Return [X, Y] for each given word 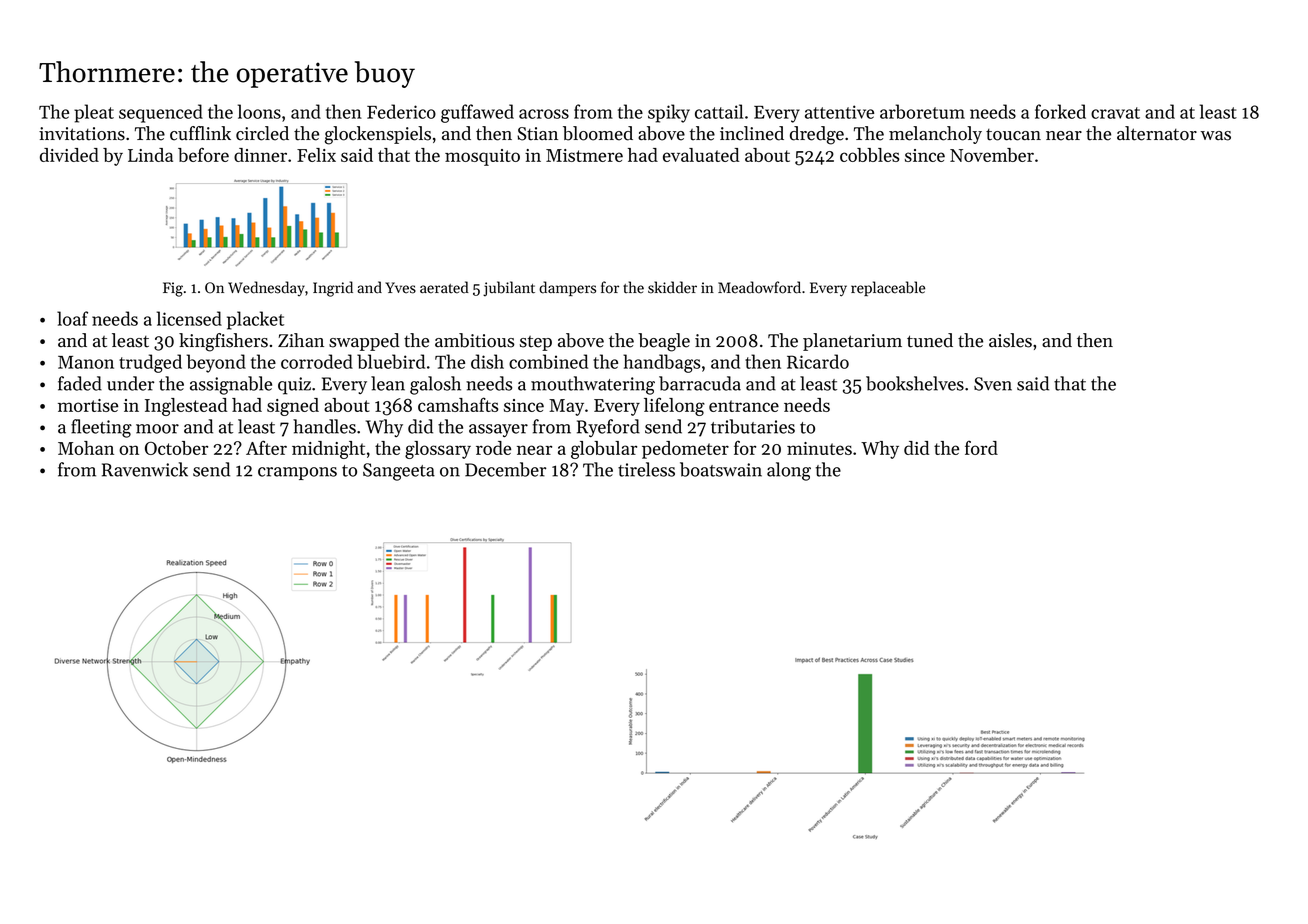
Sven [993, 384]
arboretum [922, 111]
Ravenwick [145, 469]
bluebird [391, 361]
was [1215, 136]
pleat [94, 113]
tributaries [753, 426]
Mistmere [584, 155]
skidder [672, 287]
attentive [839, 112]
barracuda [700, 383]
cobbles [869, 155]
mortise [88, 405]
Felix [316, 155]
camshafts [458, 404]
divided [69, 155]
